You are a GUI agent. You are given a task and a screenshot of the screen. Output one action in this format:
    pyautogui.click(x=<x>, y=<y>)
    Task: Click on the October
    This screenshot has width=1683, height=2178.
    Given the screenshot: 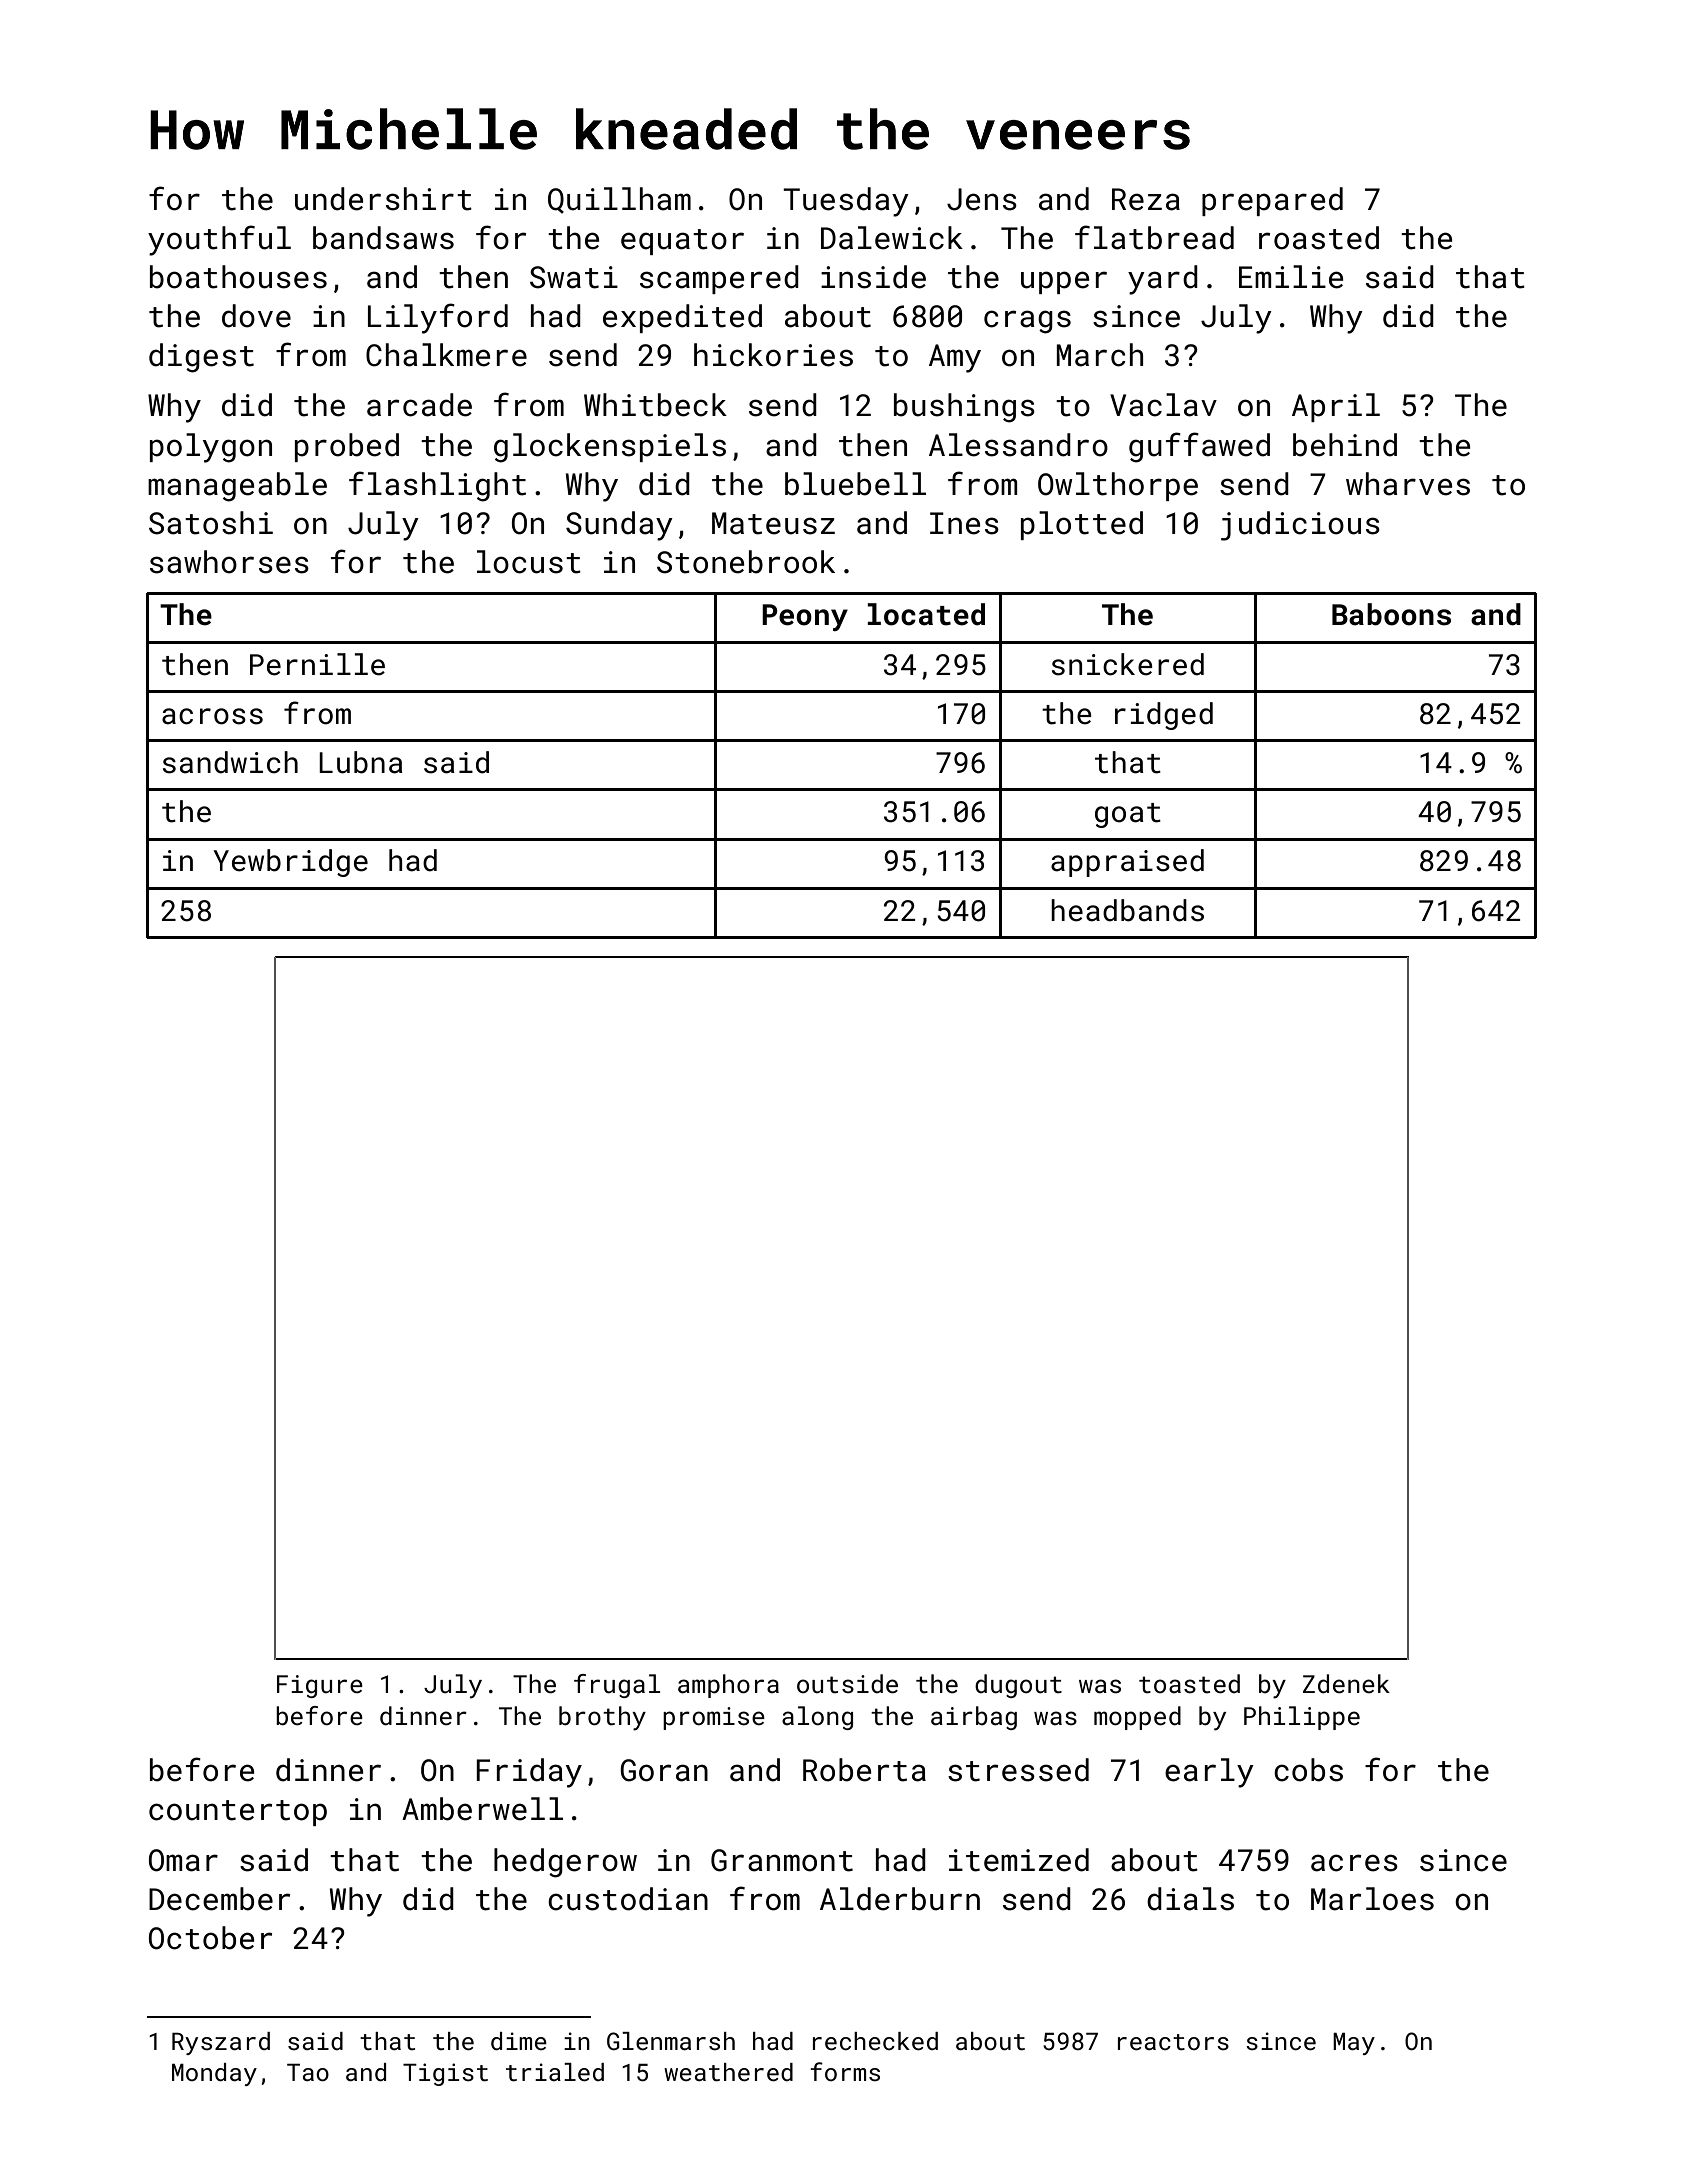 What is the action you would take?
    pyautogui.click(x=210, y=1938)
